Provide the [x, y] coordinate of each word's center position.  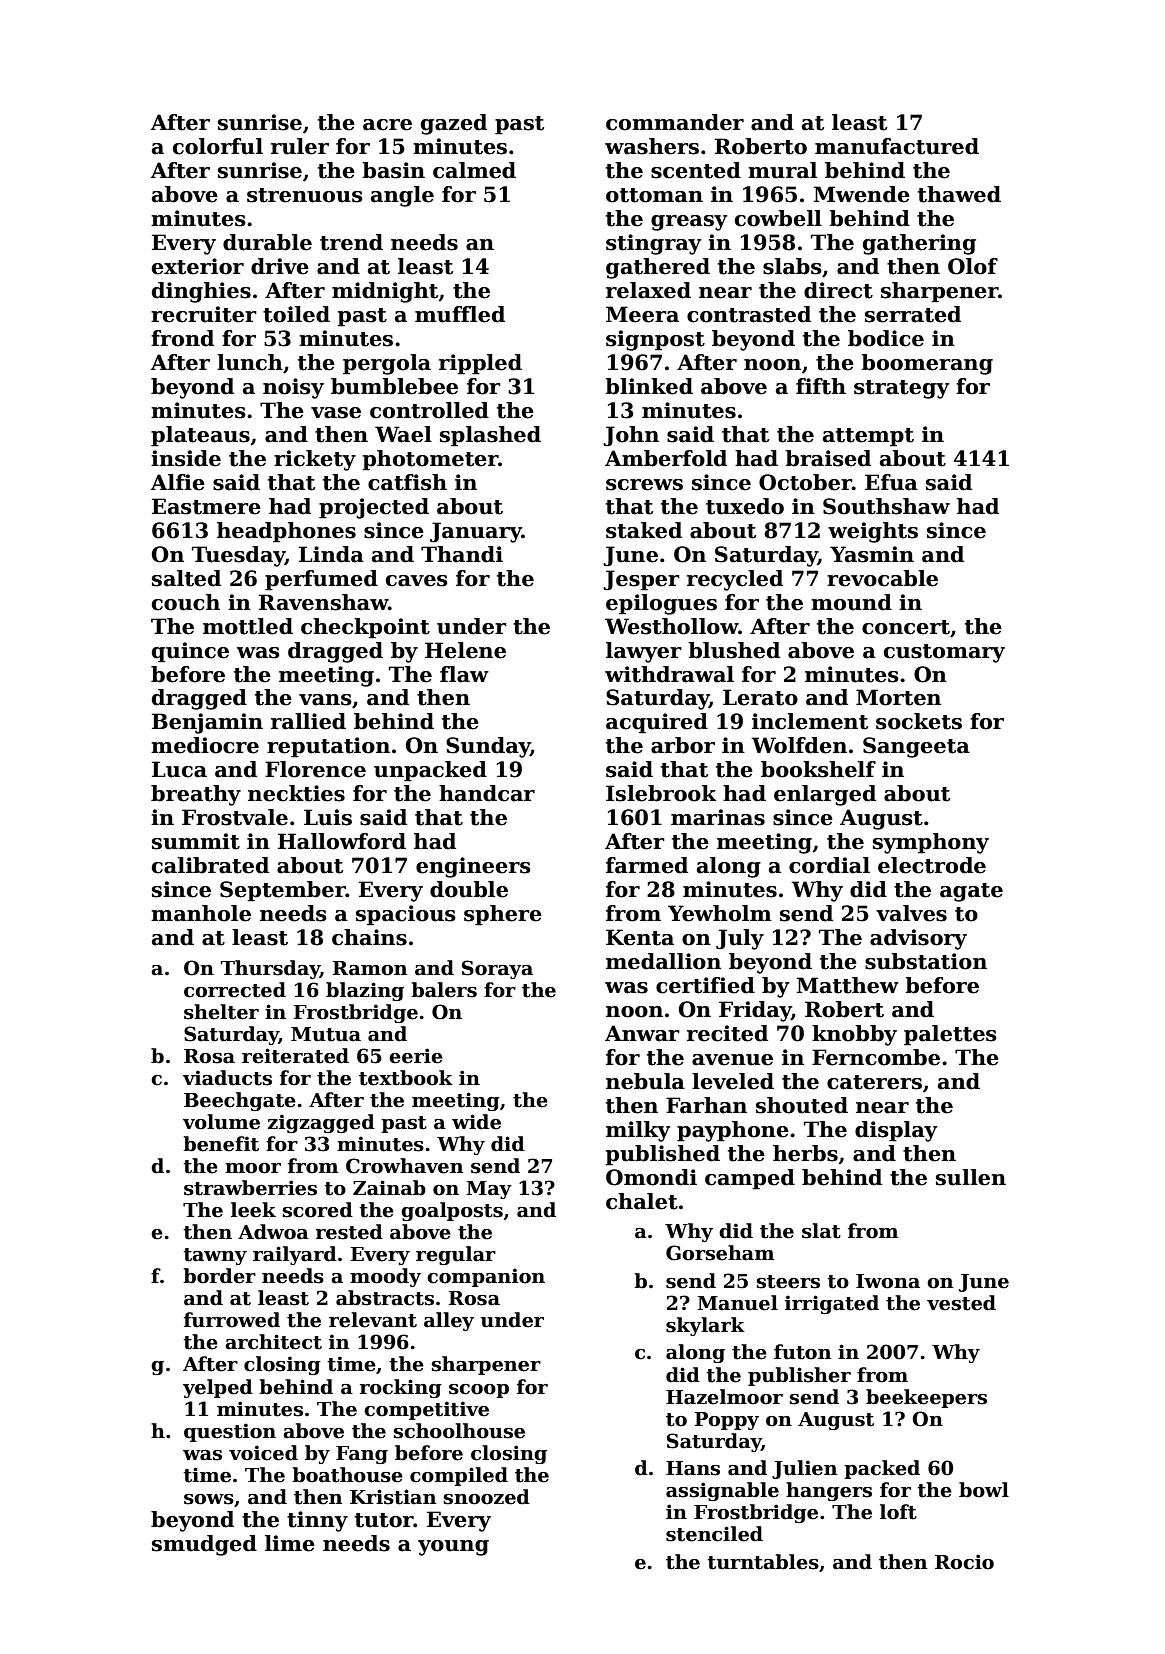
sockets [919, 721]
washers [652, 146]
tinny [317, 1521]
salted [186, 578]
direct [838, 290]
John [631, 436]
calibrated [210, 865]
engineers [473, 867]
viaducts [227, 1078]
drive [280, 266]
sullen [971, 1177]
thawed [959, 194]
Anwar [642, 1033]
